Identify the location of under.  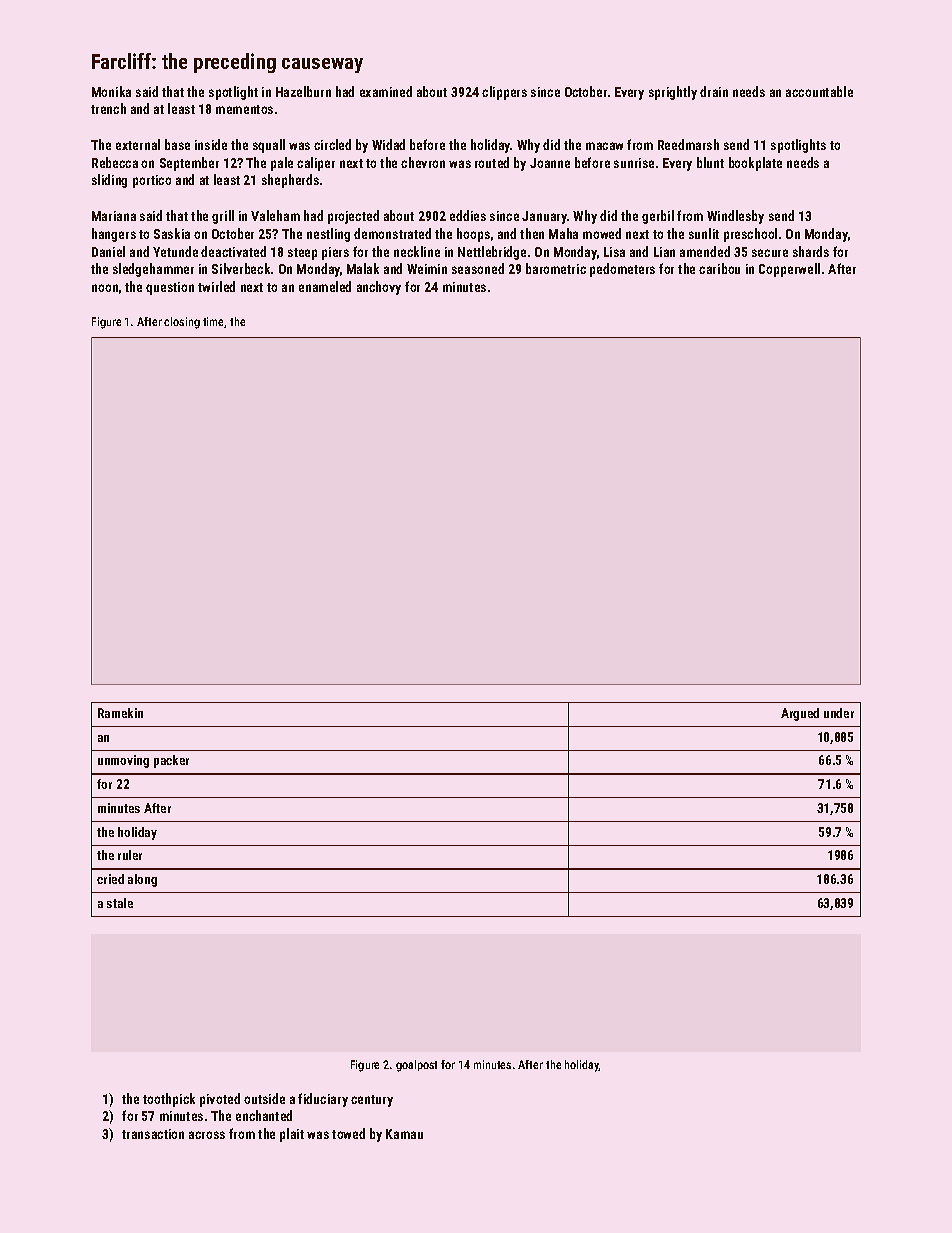
(839, 713).
